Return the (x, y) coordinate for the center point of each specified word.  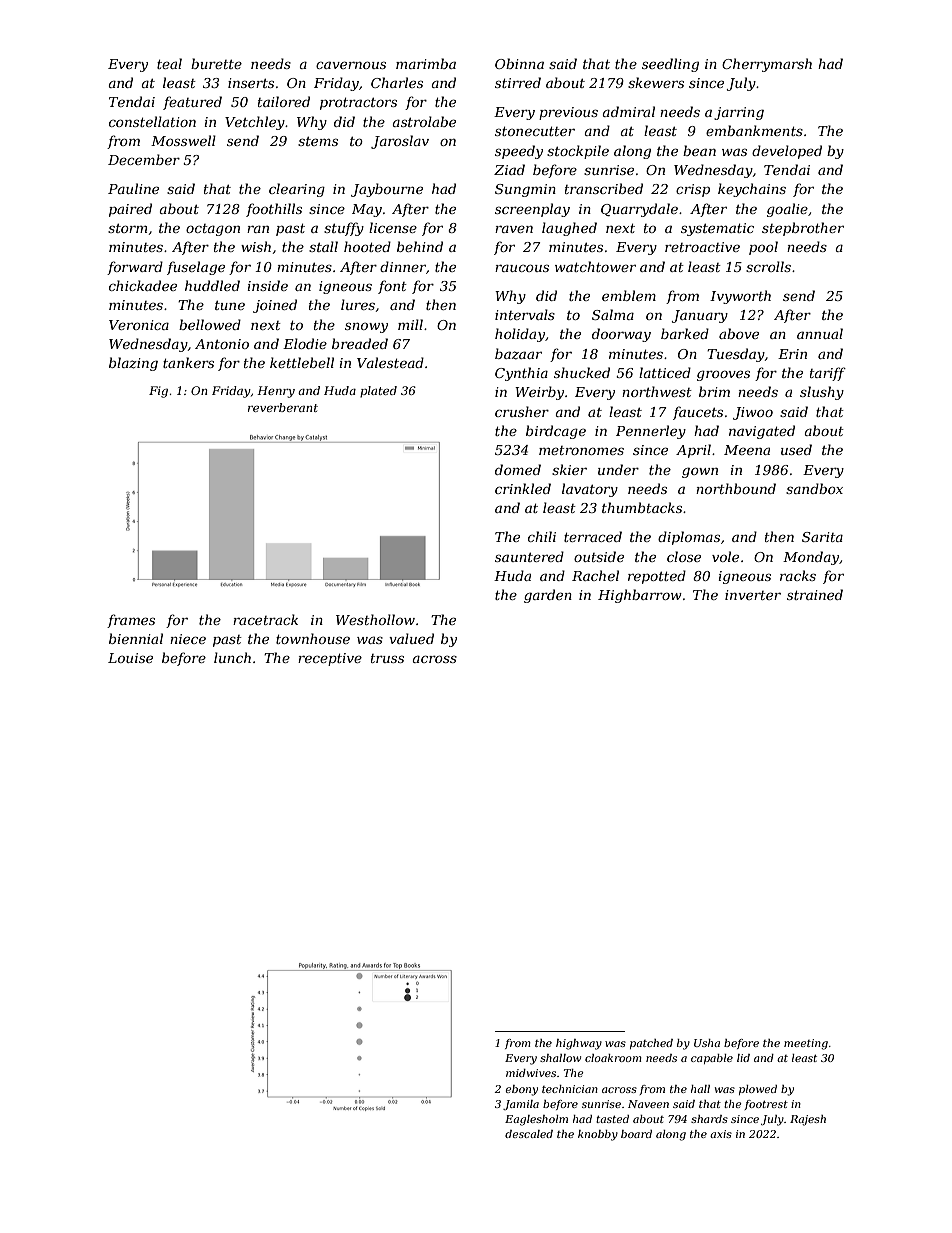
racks (798, 575)
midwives (531, 1073)
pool (763, 248)
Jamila (521, 1105)
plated (378, 392)
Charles (397, 82)
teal (169, 63)
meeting (806, 1044)
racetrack (265, 619)
